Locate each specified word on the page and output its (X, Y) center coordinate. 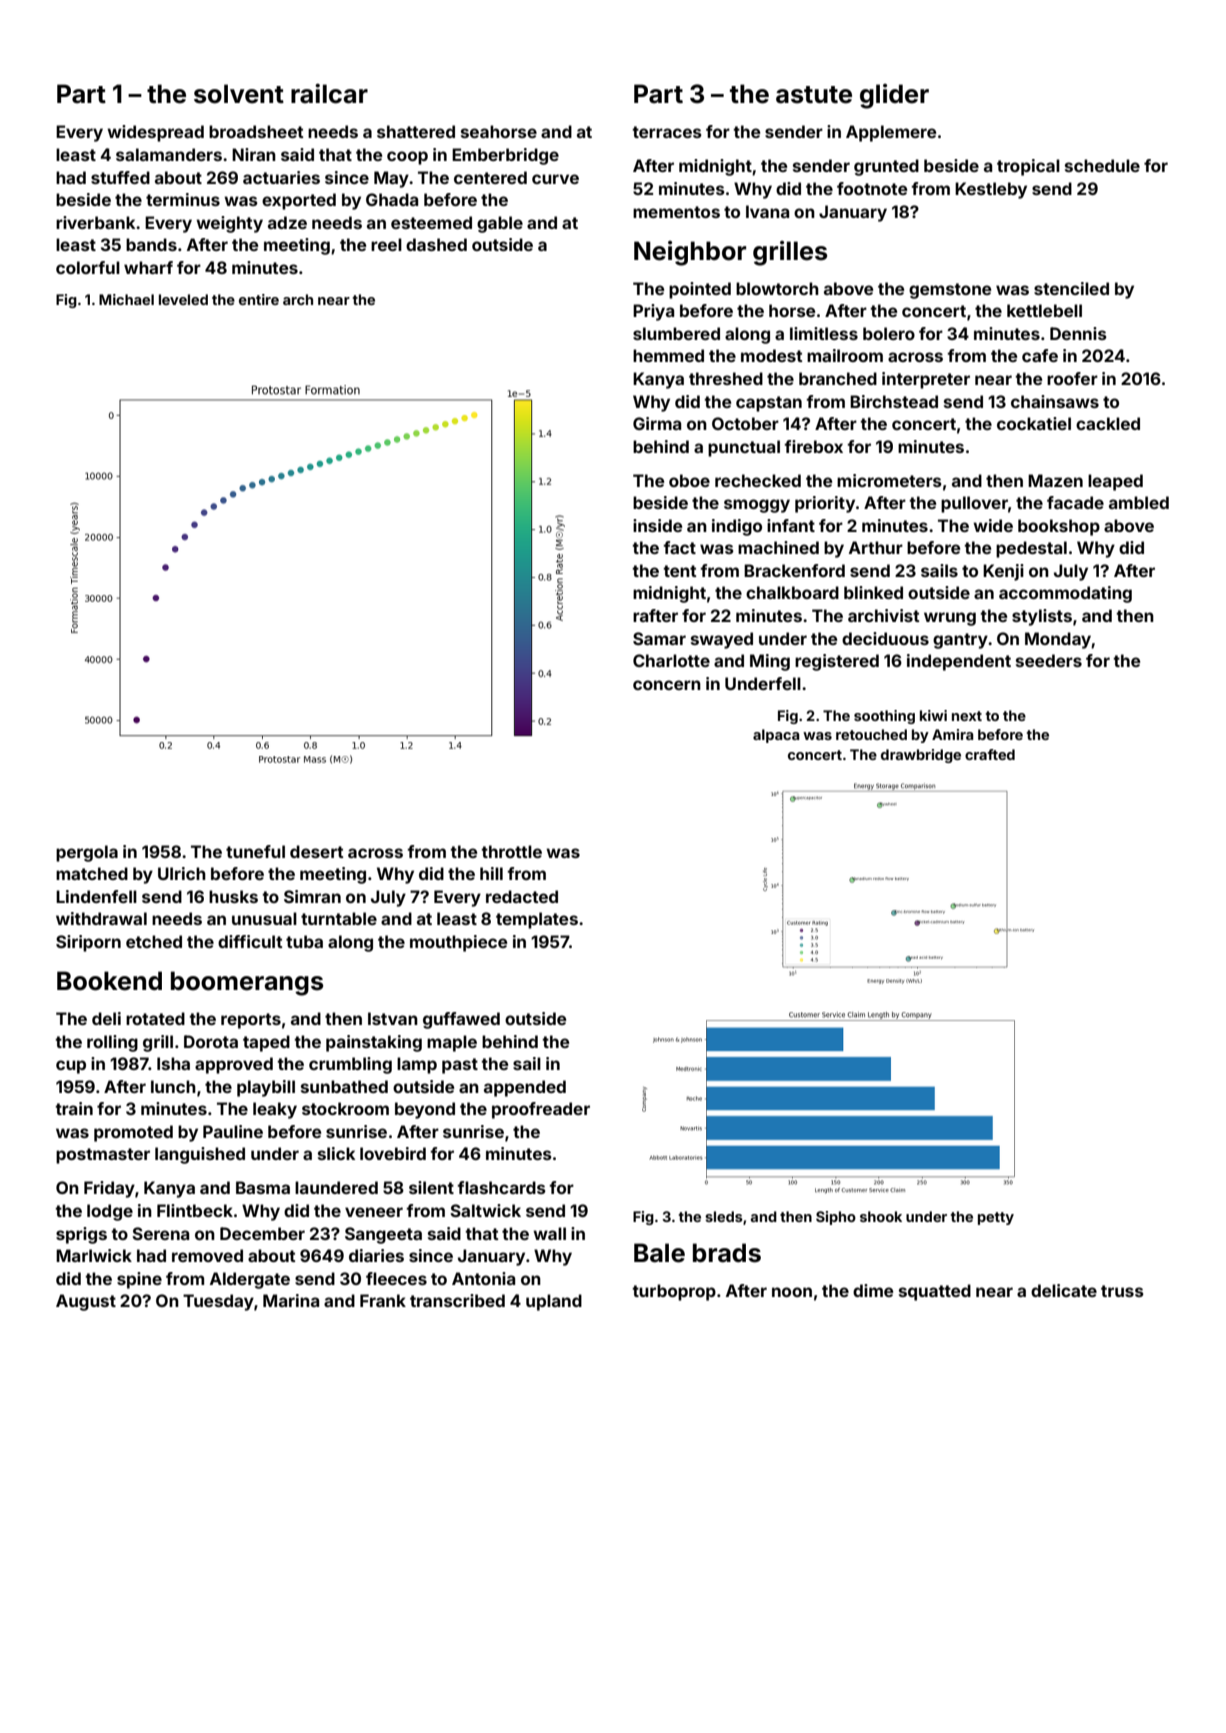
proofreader (541, 1110)
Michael (126, 299)
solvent (239, 94)
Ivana (767, 211)
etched (154, 941)
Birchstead (894, 401)
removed (207, 1255)
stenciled (1071, 288)
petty (996, 1218)
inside (657, 525)
